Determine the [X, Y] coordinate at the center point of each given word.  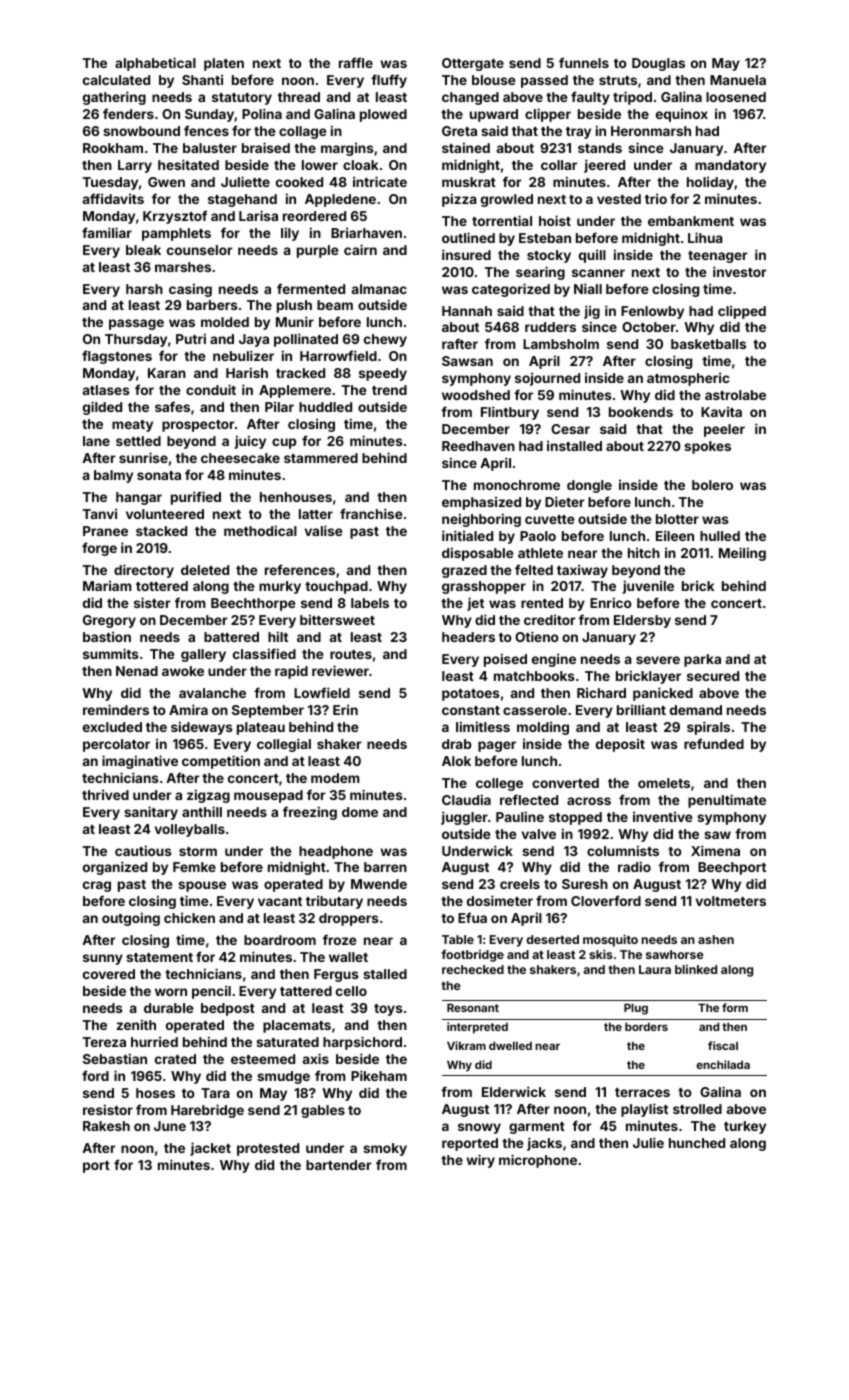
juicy [250, 442]
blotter [677, 519]
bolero [712, 485]
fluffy [389, 81]
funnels [584, 62]
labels [370, 603]
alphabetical [155, 64]
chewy [385, 340]
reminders [116, 709]
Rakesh [106, 1126]
